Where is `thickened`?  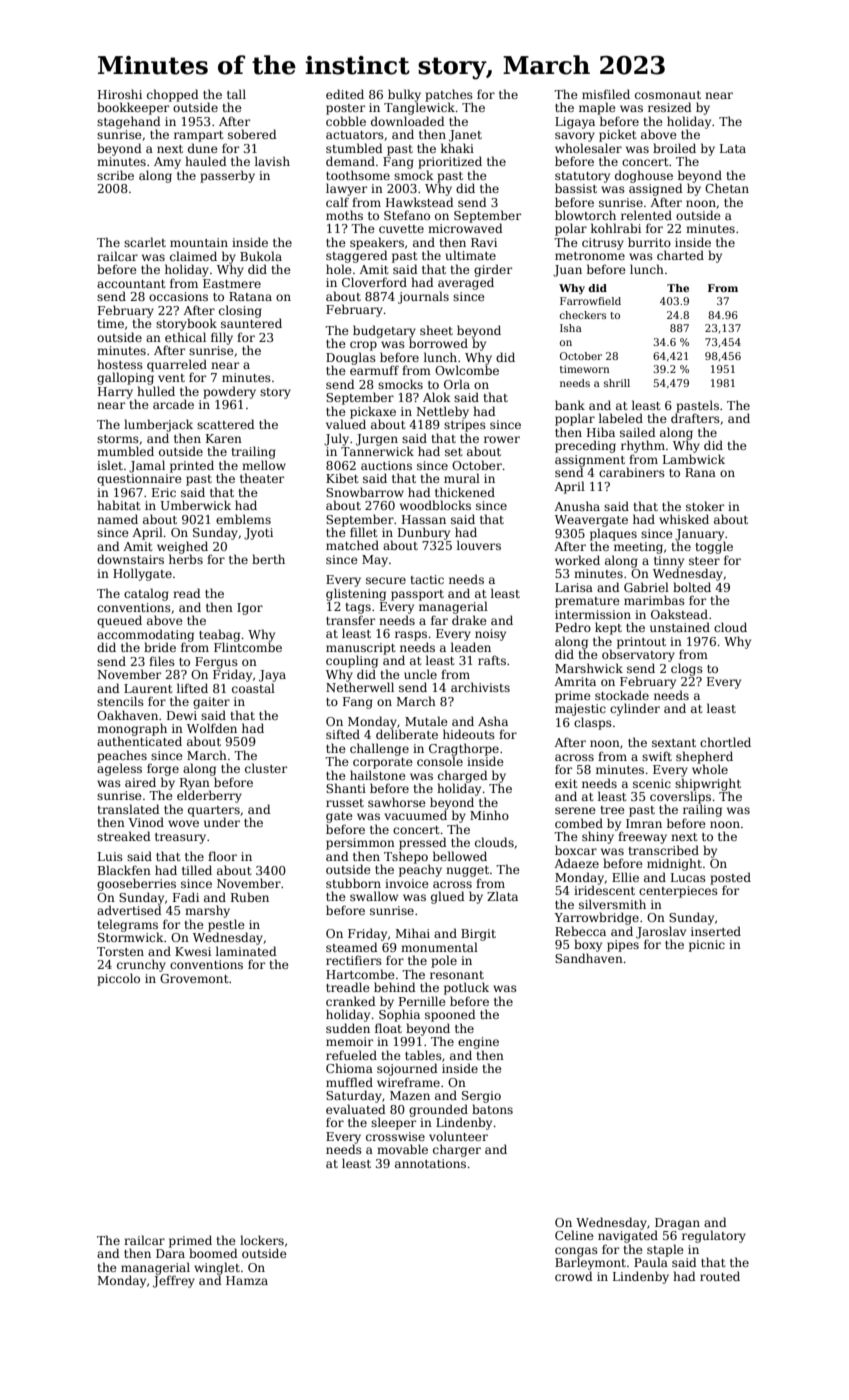 thickened is located at coordinates (465, 492).
